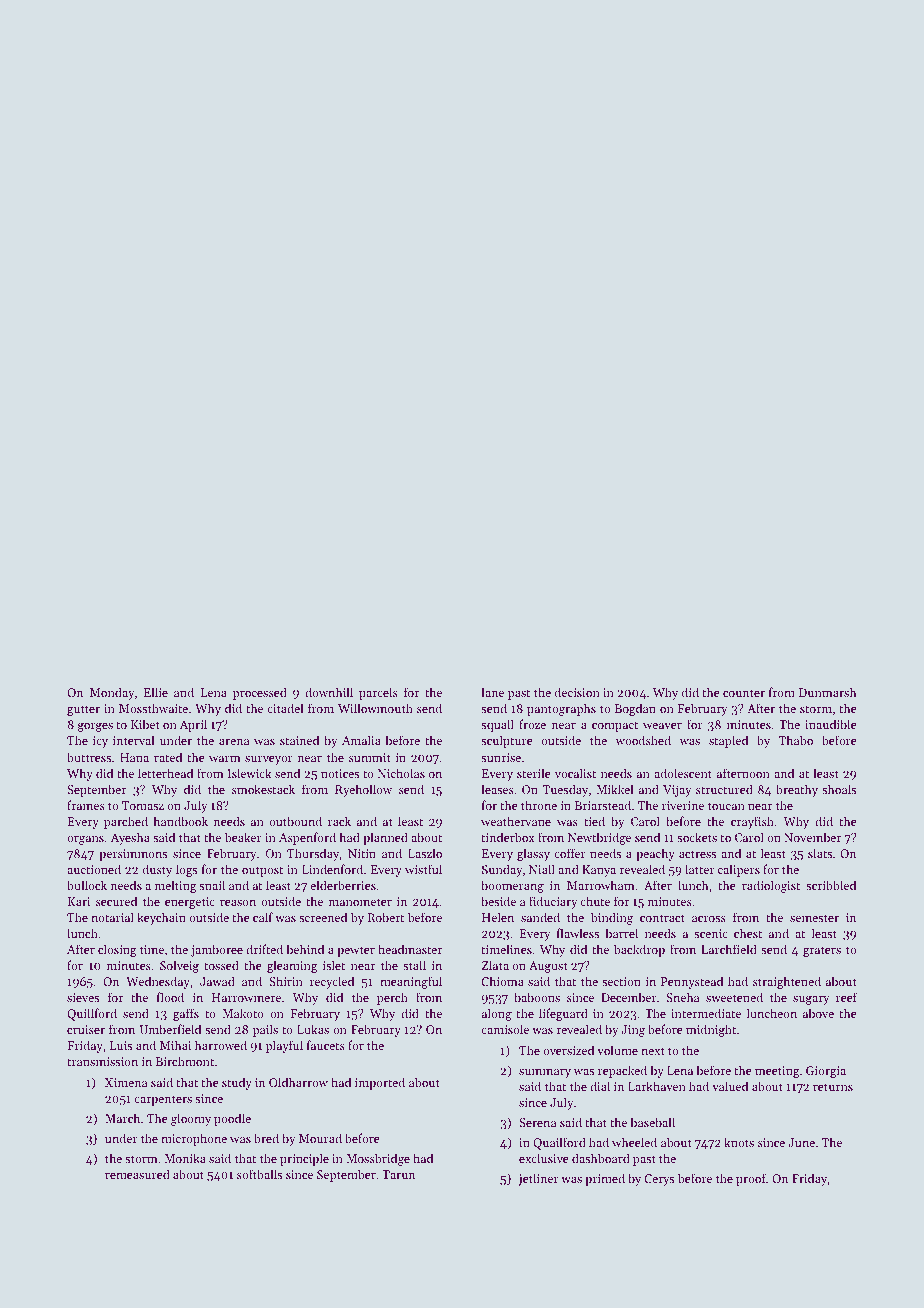  Describe the element at coordinates (398, 1174) in the screenshot. I see `Tarun` at that location.
